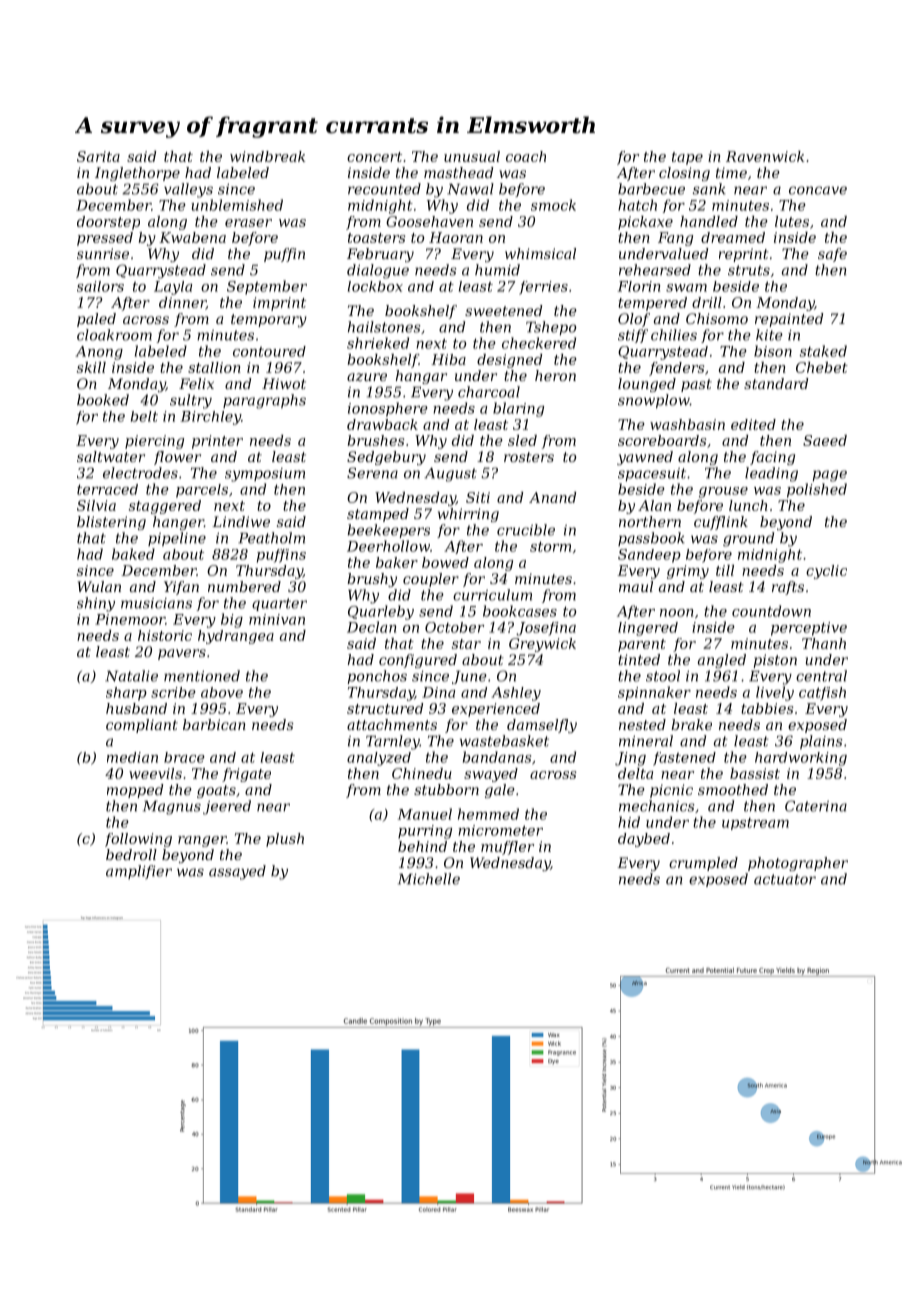 The image size is (924, 1308). Describe the element at coordinates (378, 515) in the page. I see `stamped` at that location.
